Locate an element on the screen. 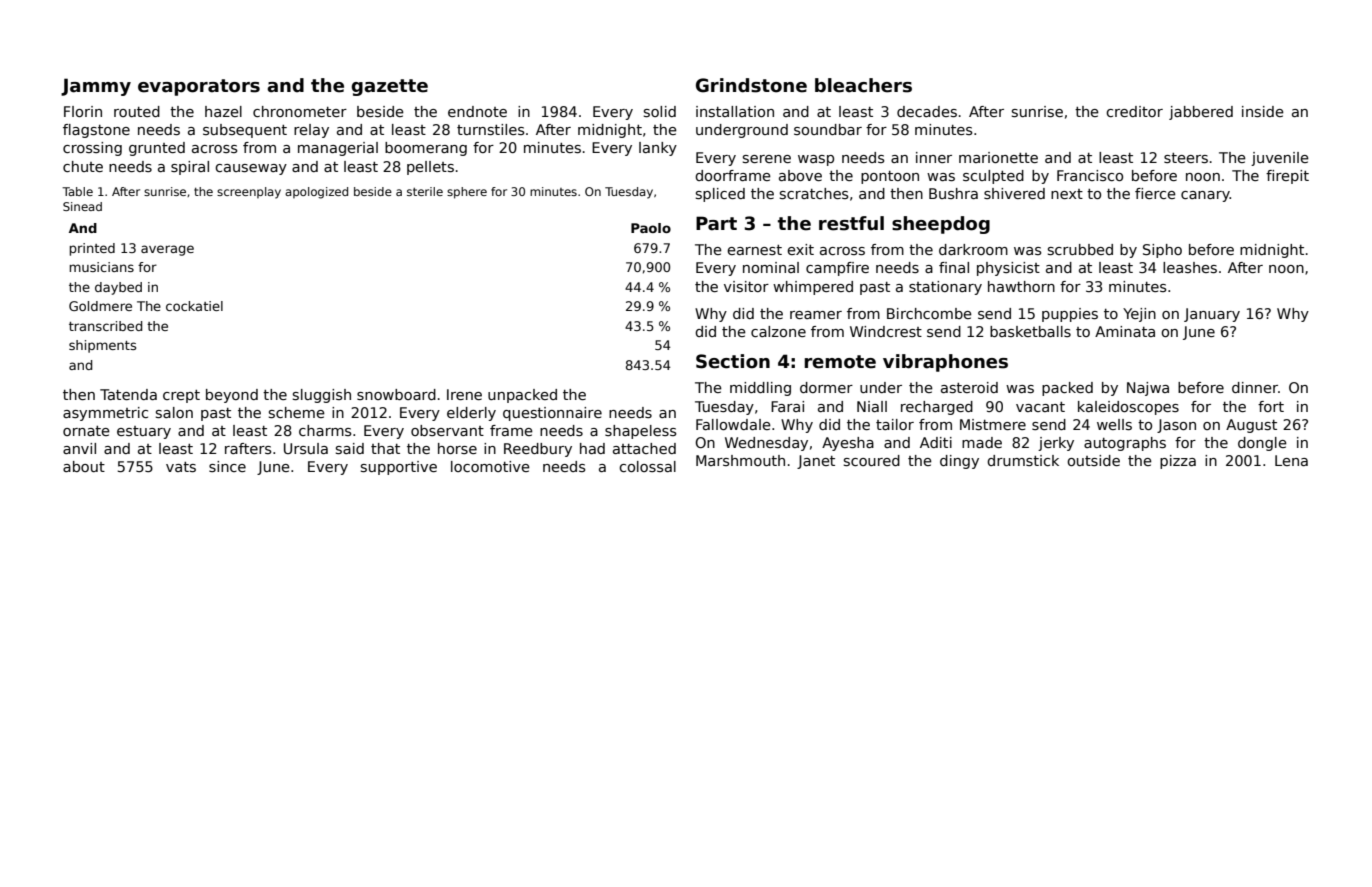 This screenshot has width=1372, height=887. shipments is located at coordinates (102, 346).
